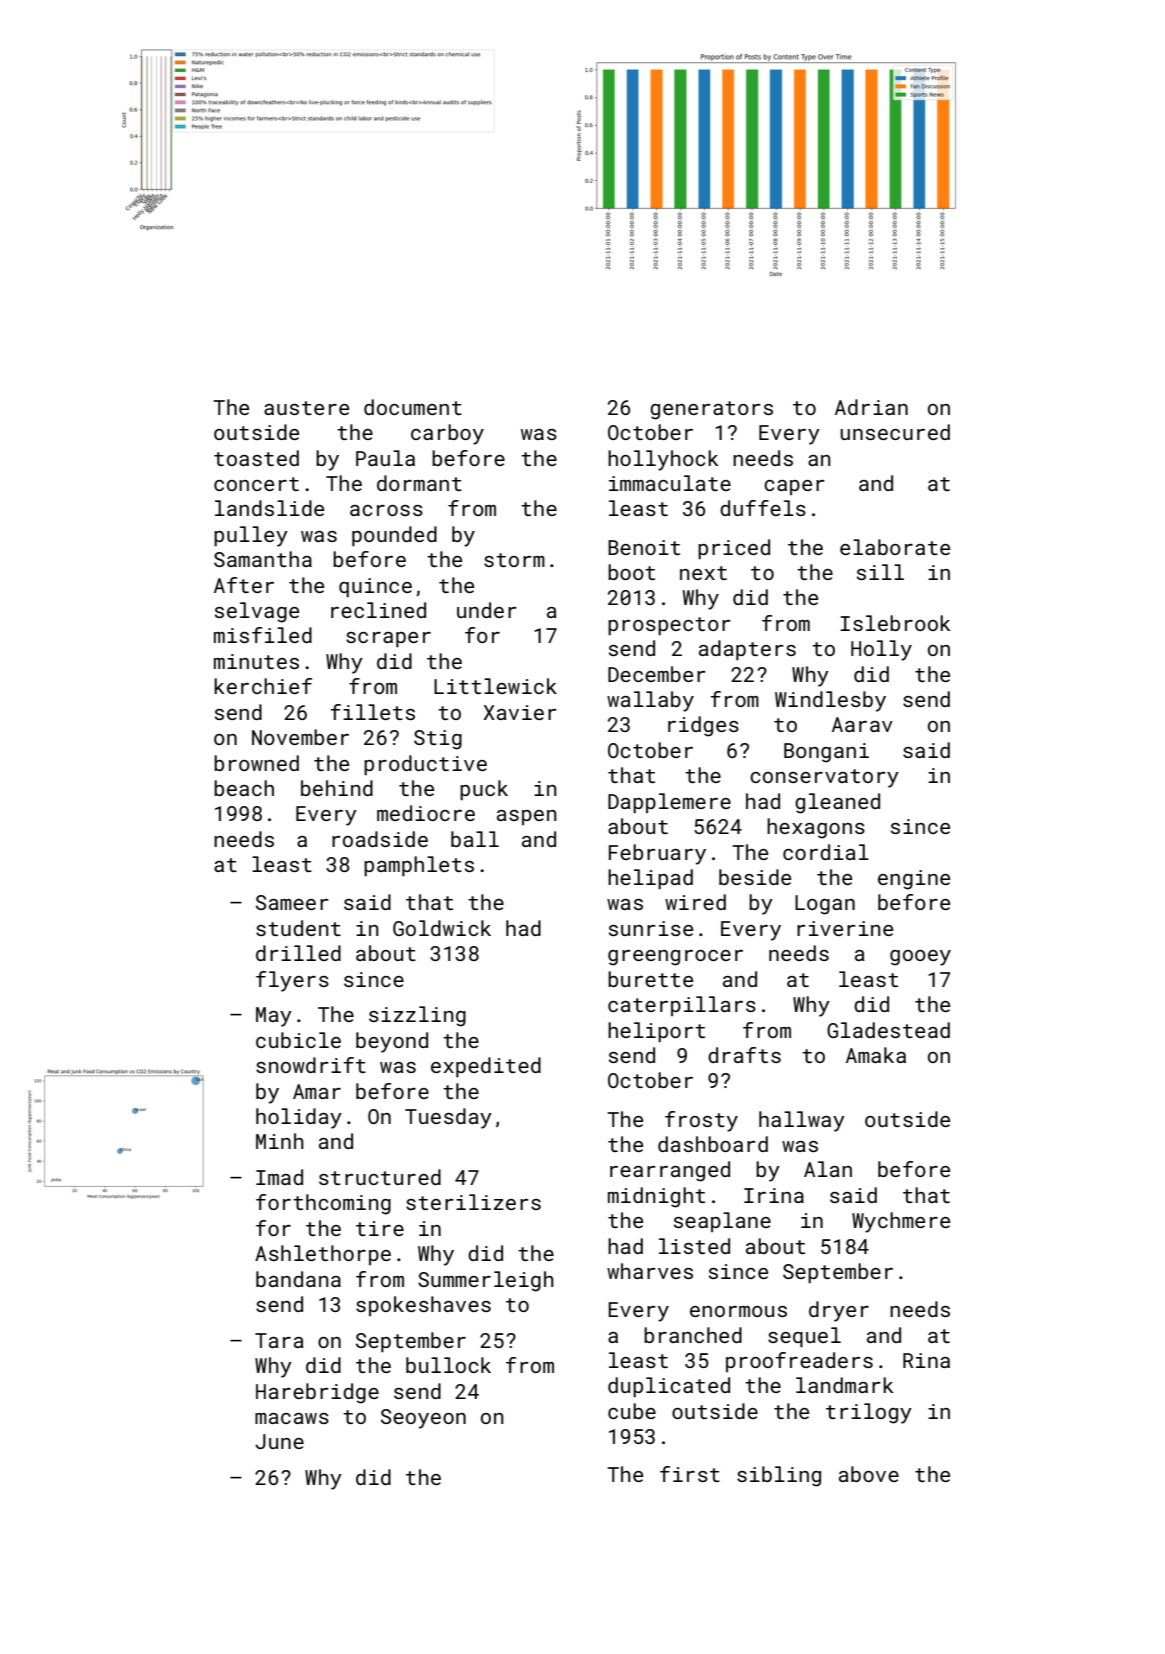  Describe the element at coordinates (670, 1171) in the screenshot. I see `rearranged` at that location.
